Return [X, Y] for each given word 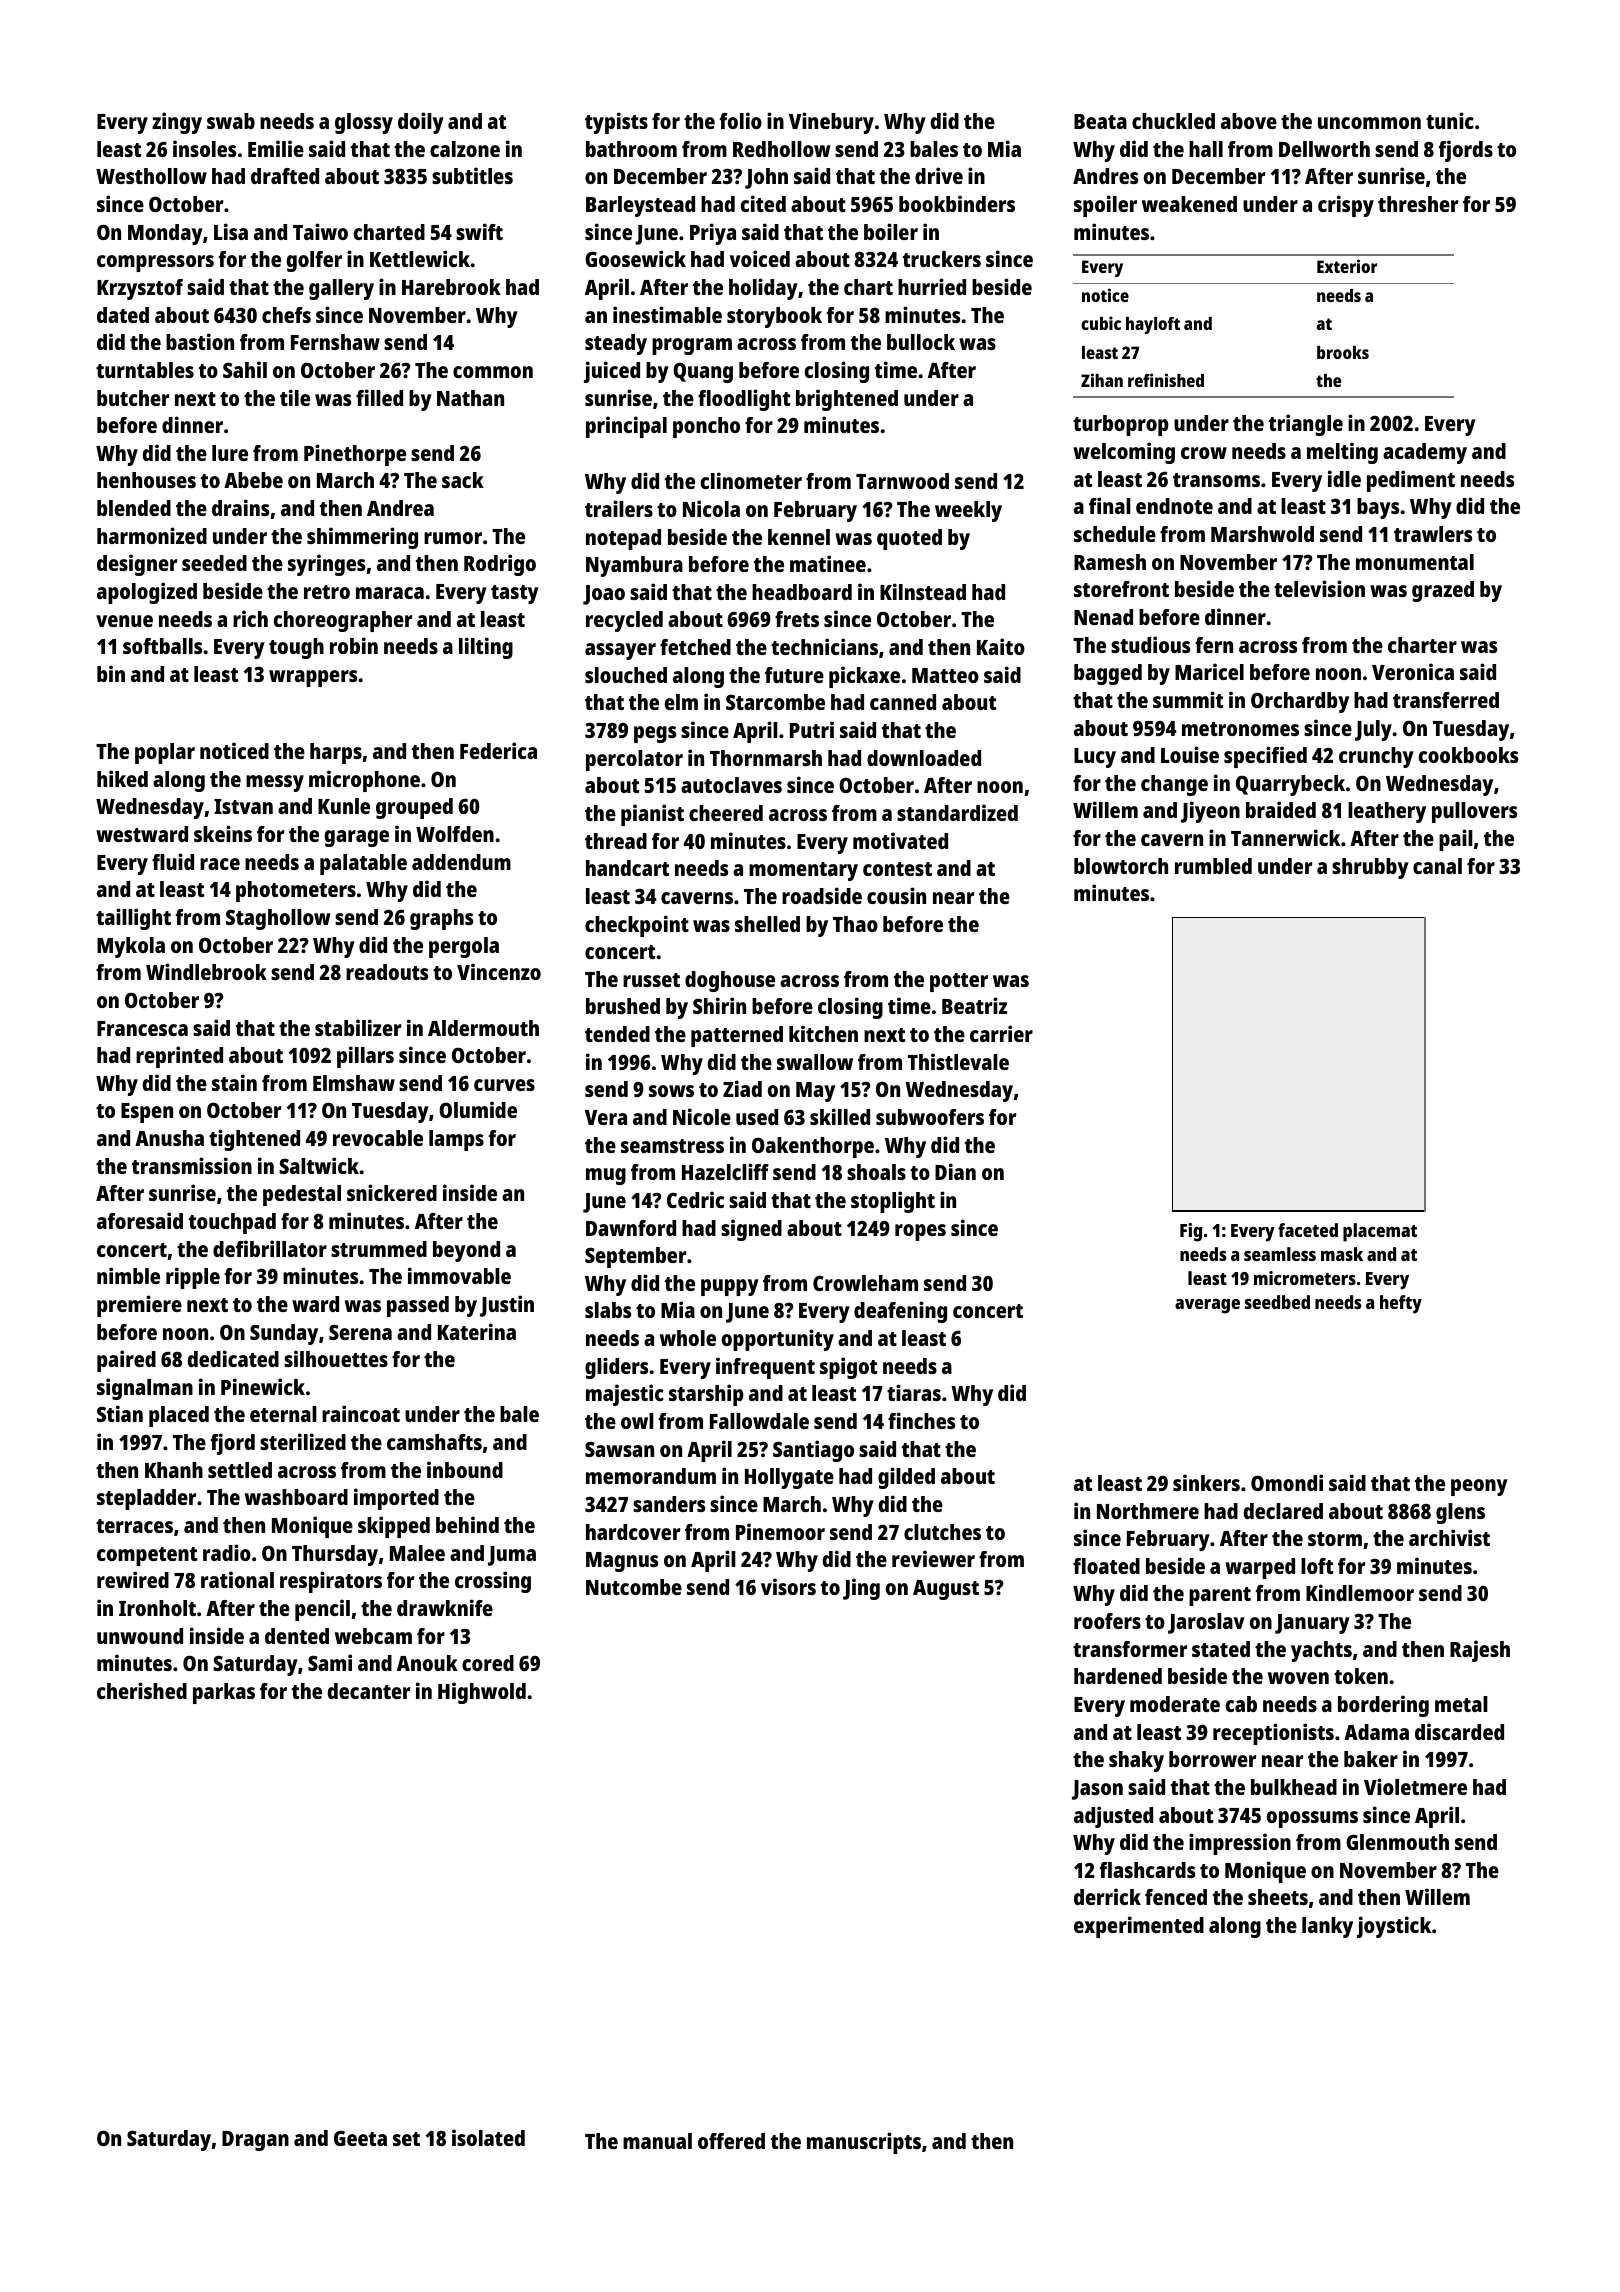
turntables [145, 370]
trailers [619, 508]
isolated [488, 2137]
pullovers [1474, 812]
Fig [1191, 1232]
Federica [498, 750]
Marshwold [1262, 534]
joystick [1394, 1927]
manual [657, 2141]
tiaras [914, 1392]
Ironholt [157, 1608]
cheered [726, 813]
